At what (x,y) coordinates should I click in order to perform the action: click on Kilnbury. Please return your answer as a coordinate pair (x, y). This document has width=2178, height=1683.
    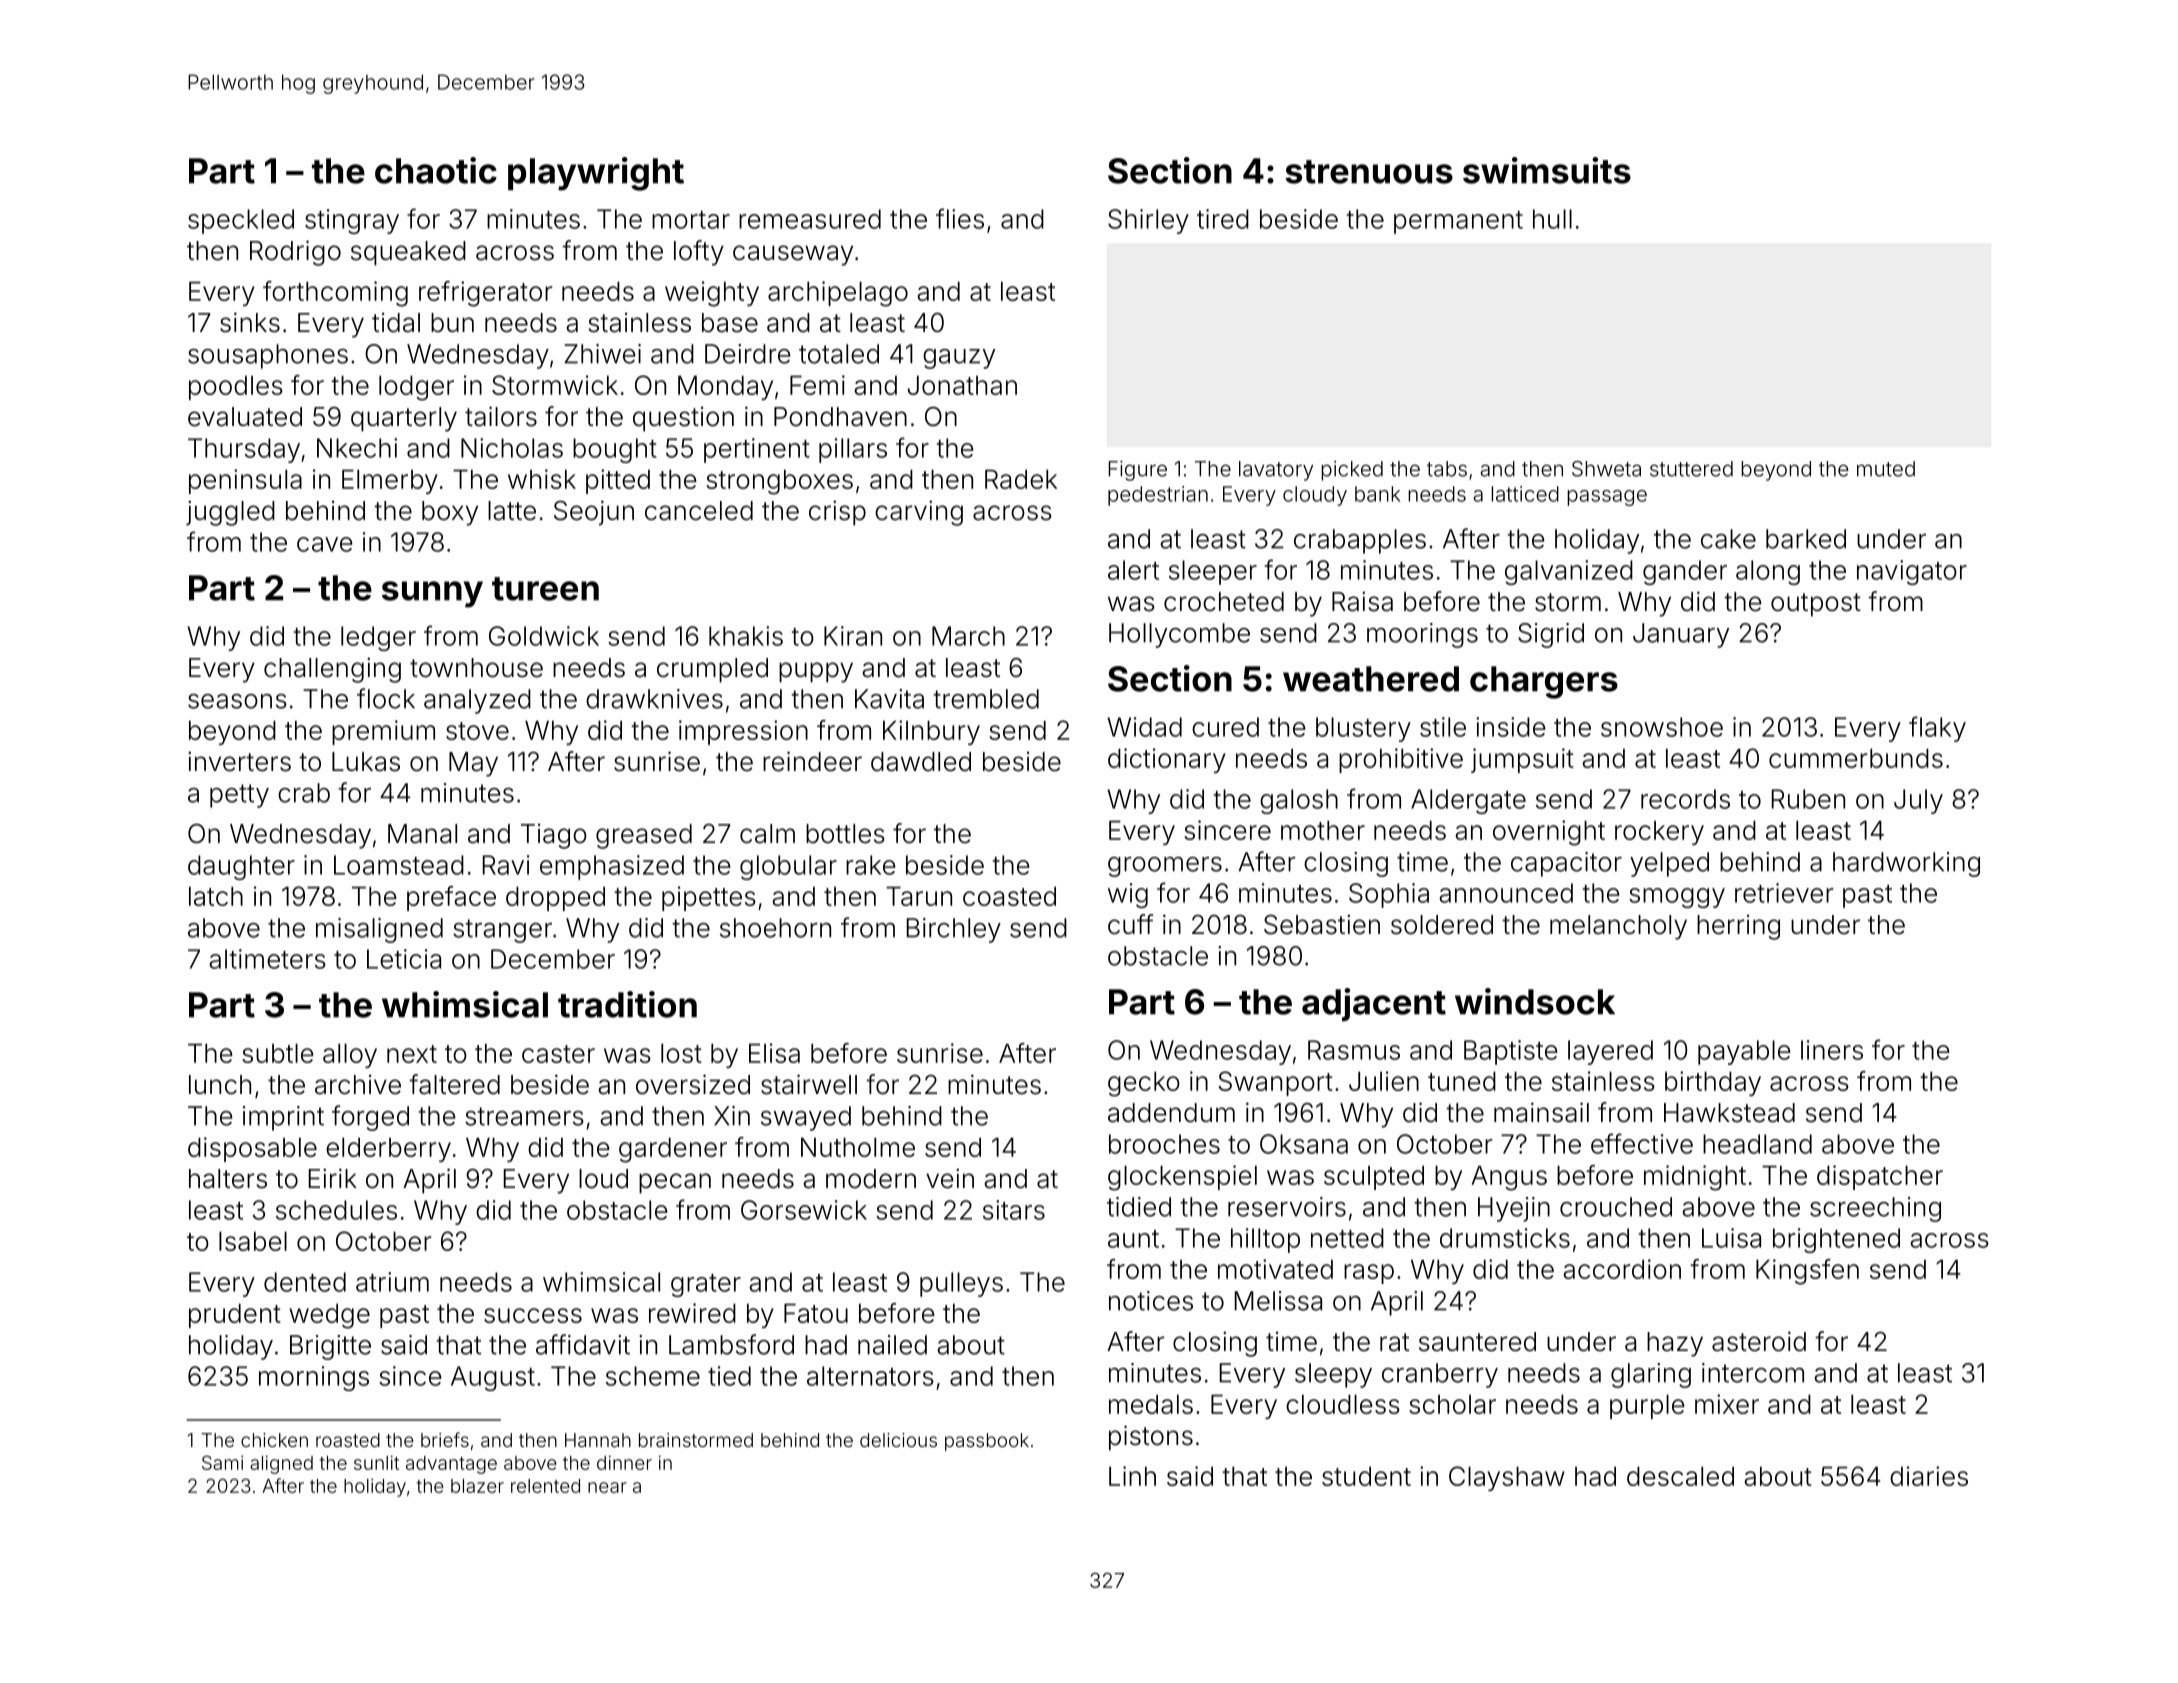
    Looking at the image, I should click on (931, 732).
